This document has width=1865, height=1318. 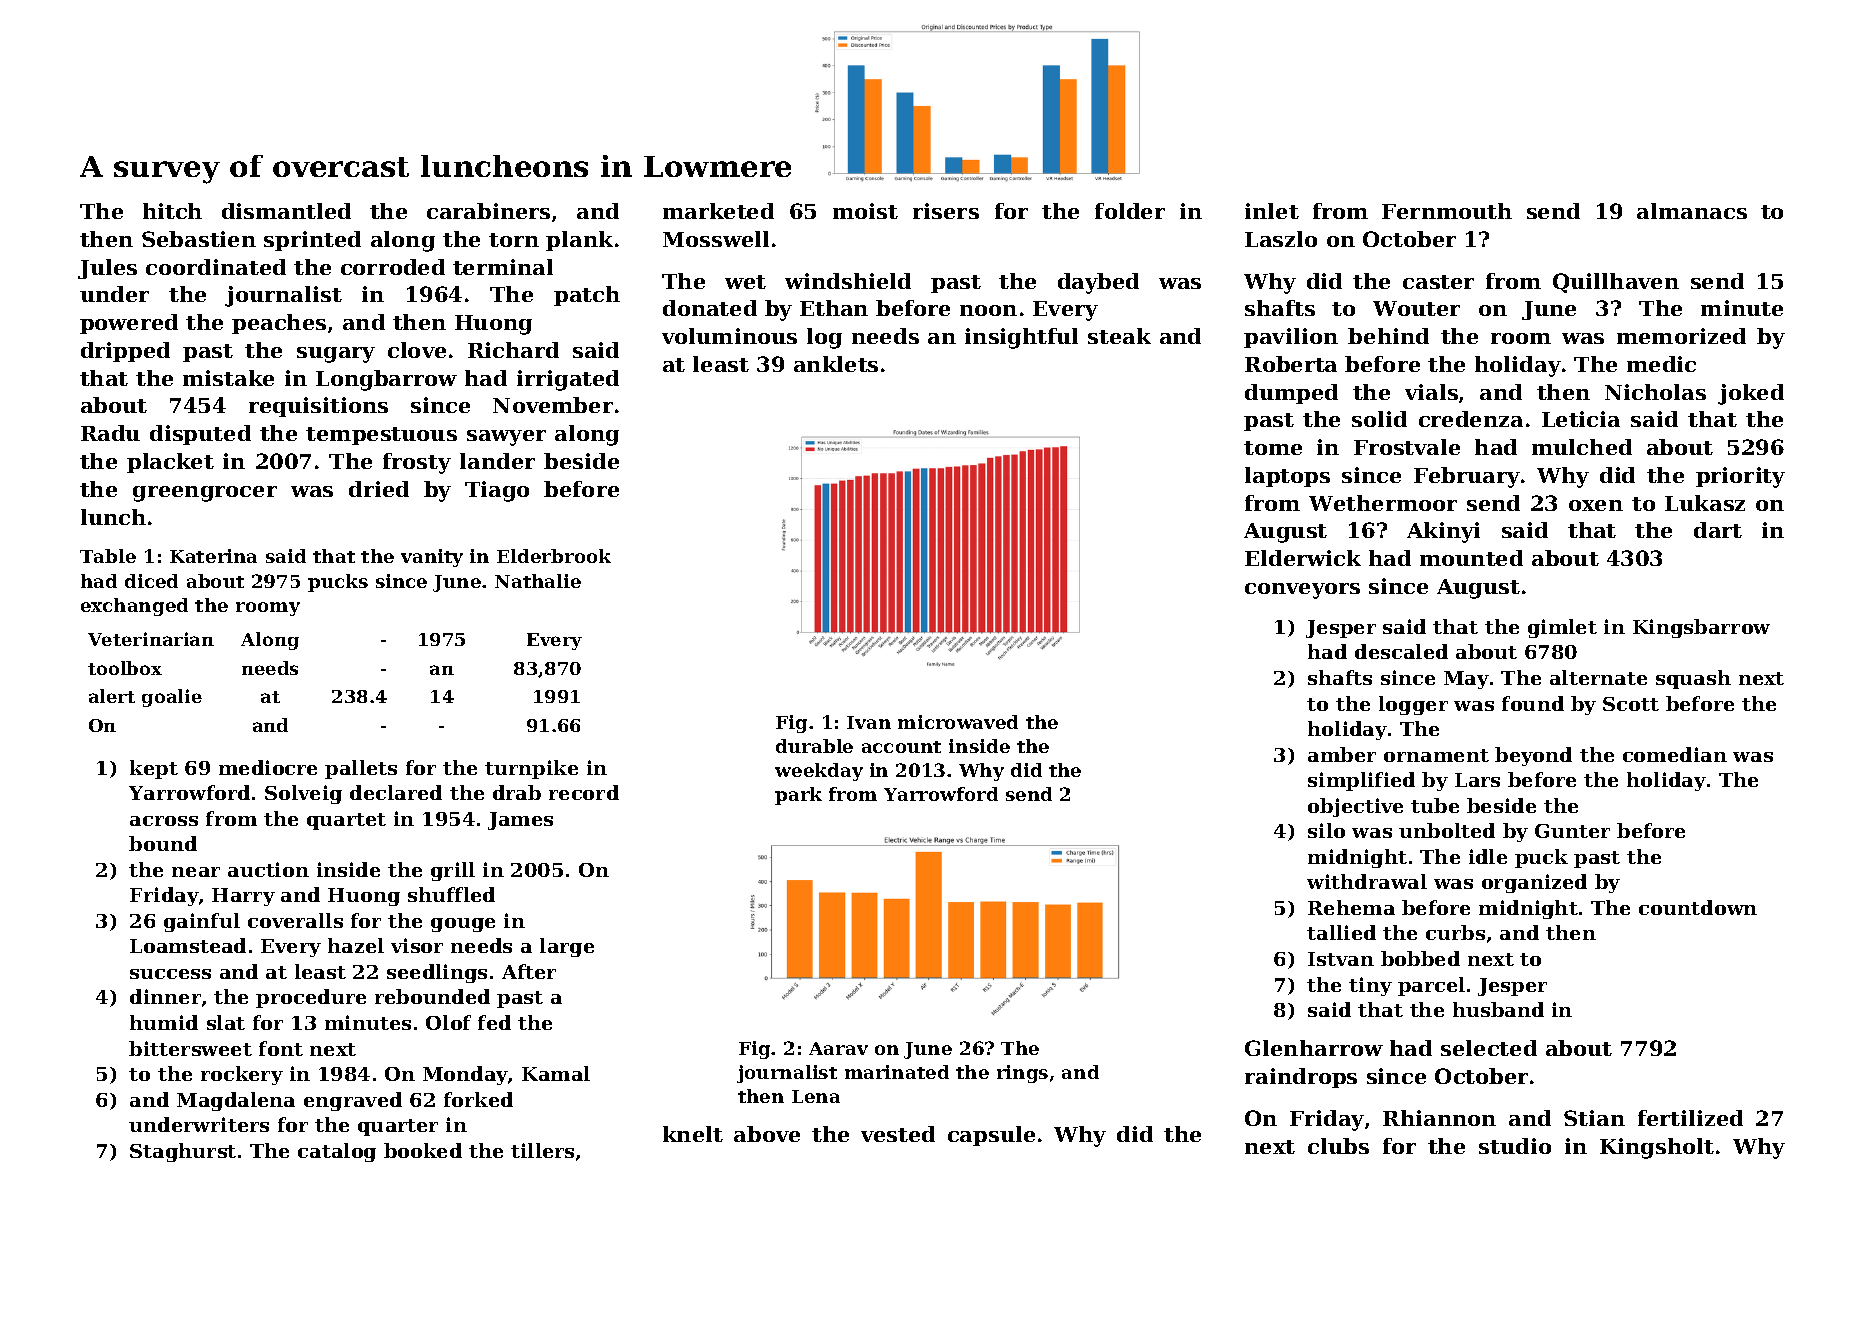 I want to click on vanity, so click(x=432, y=558).
